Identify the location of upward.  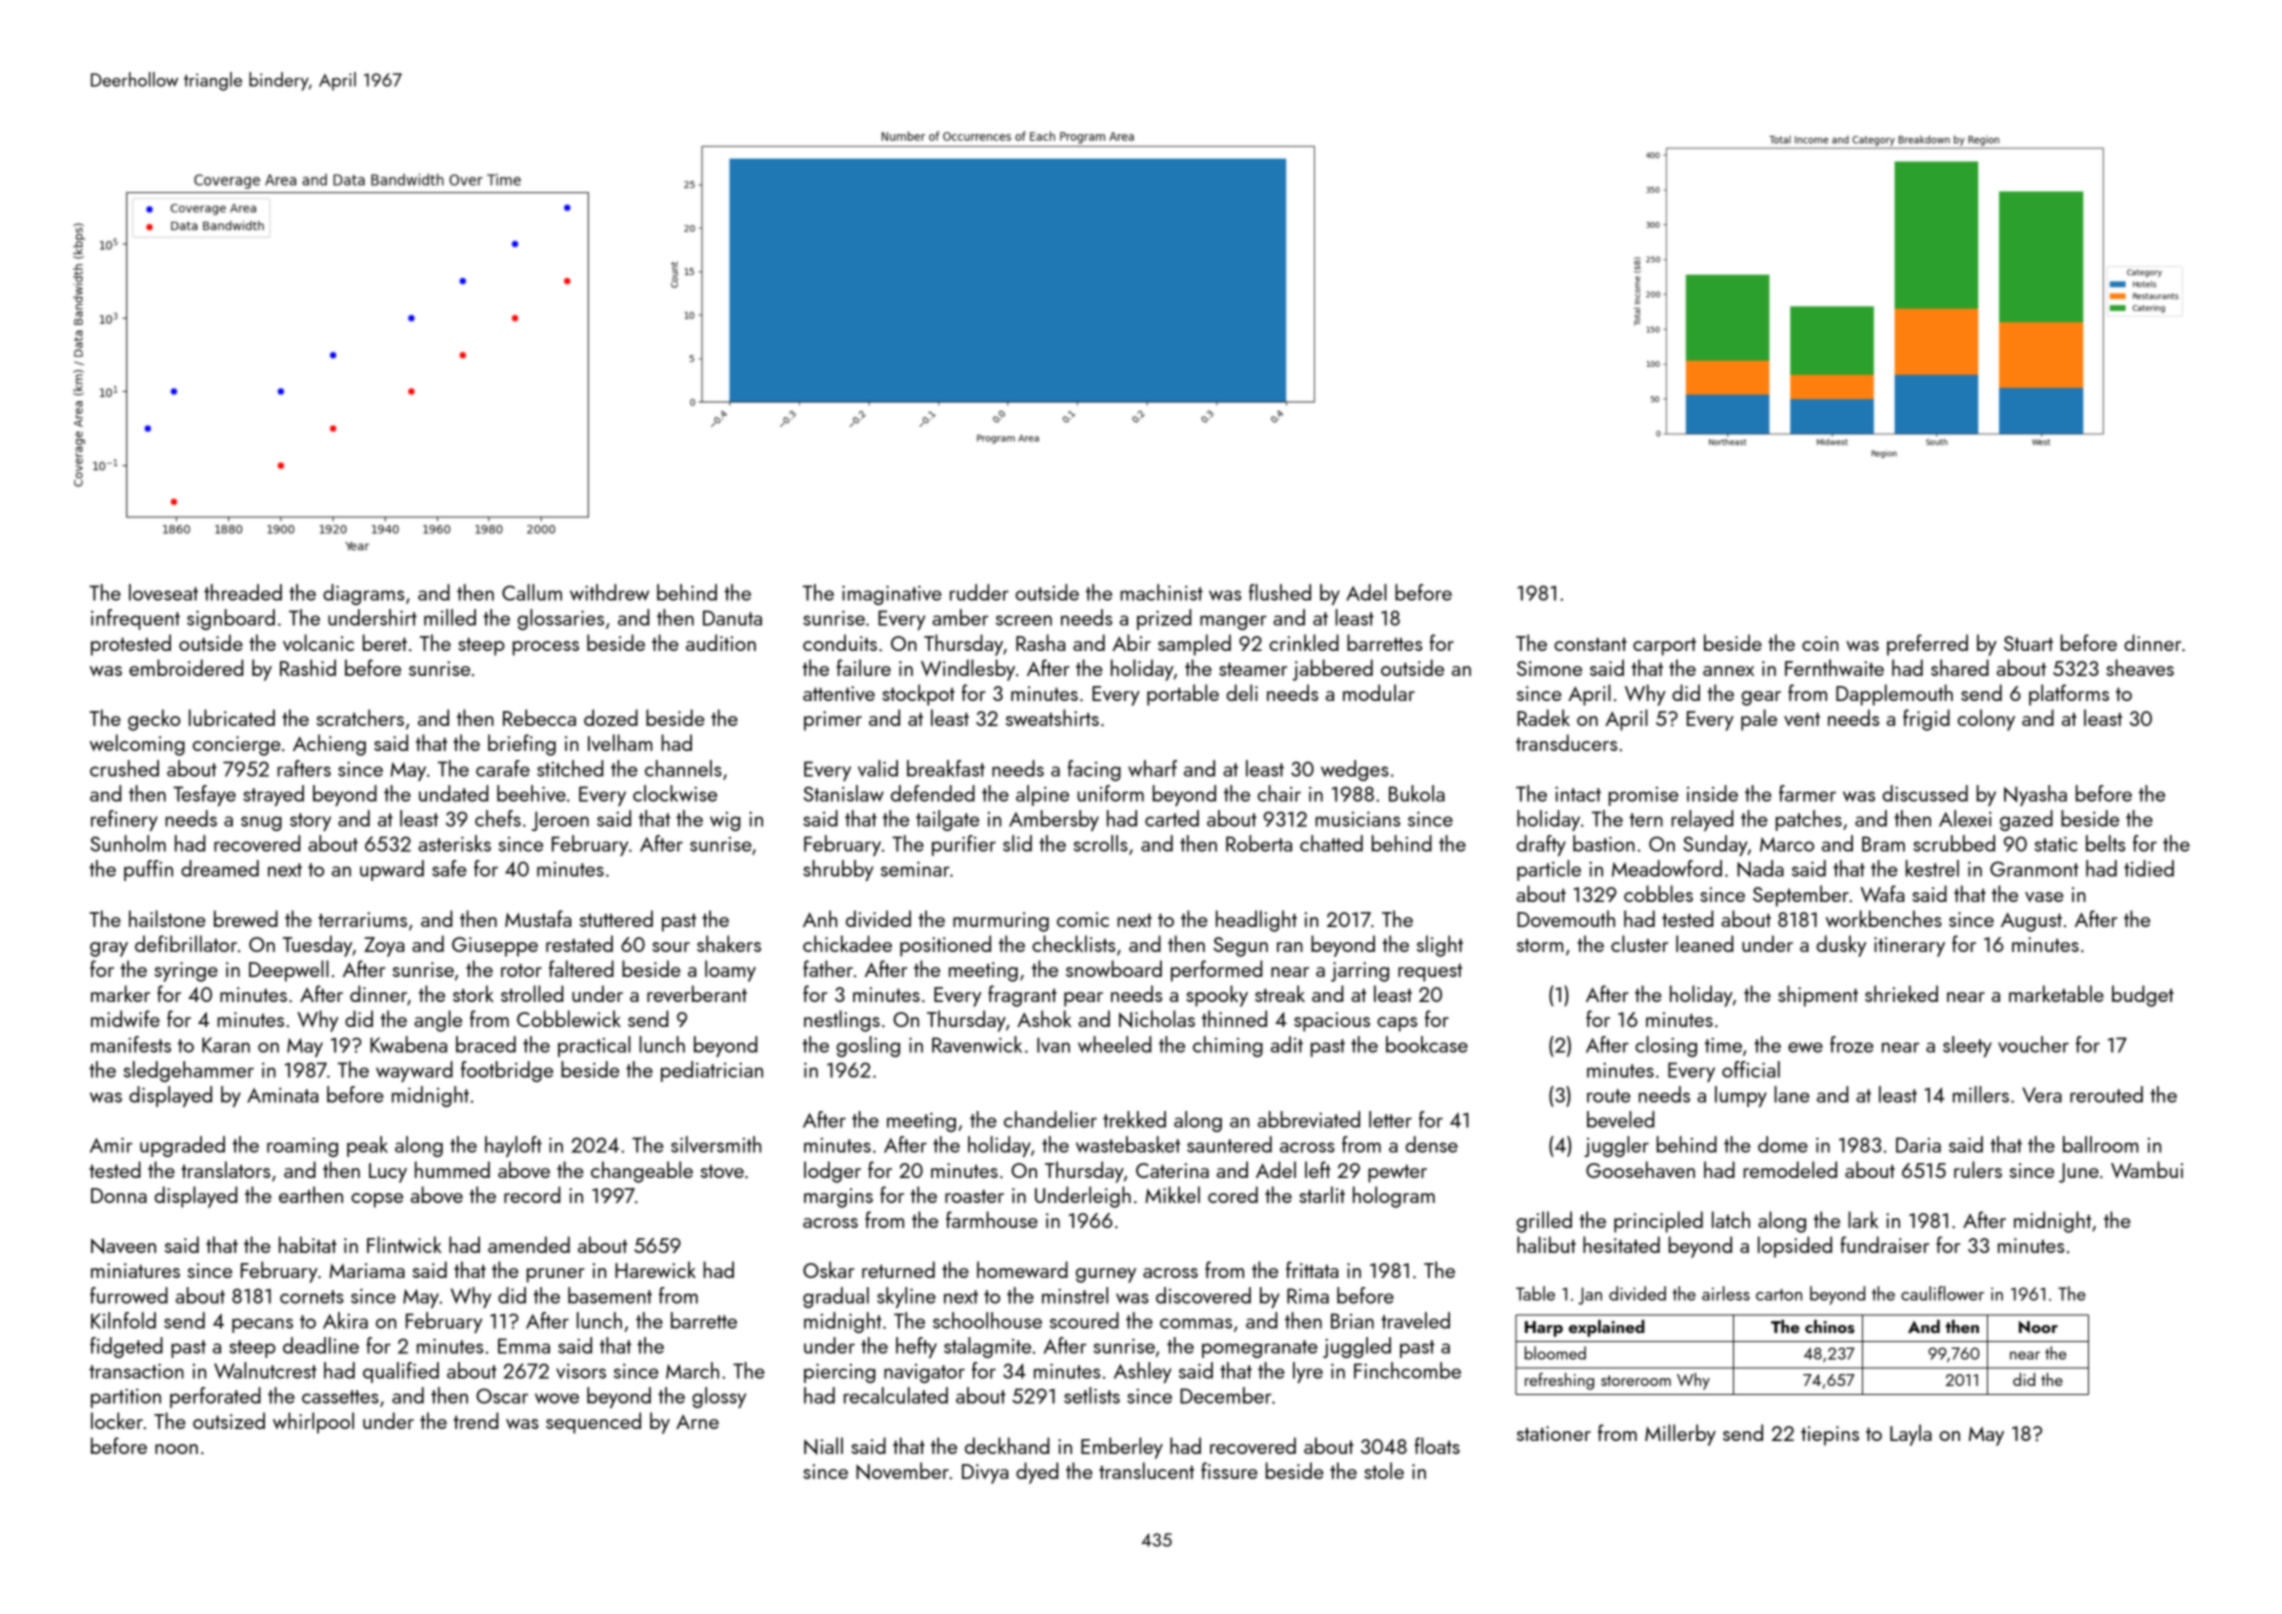
(392, 870).
